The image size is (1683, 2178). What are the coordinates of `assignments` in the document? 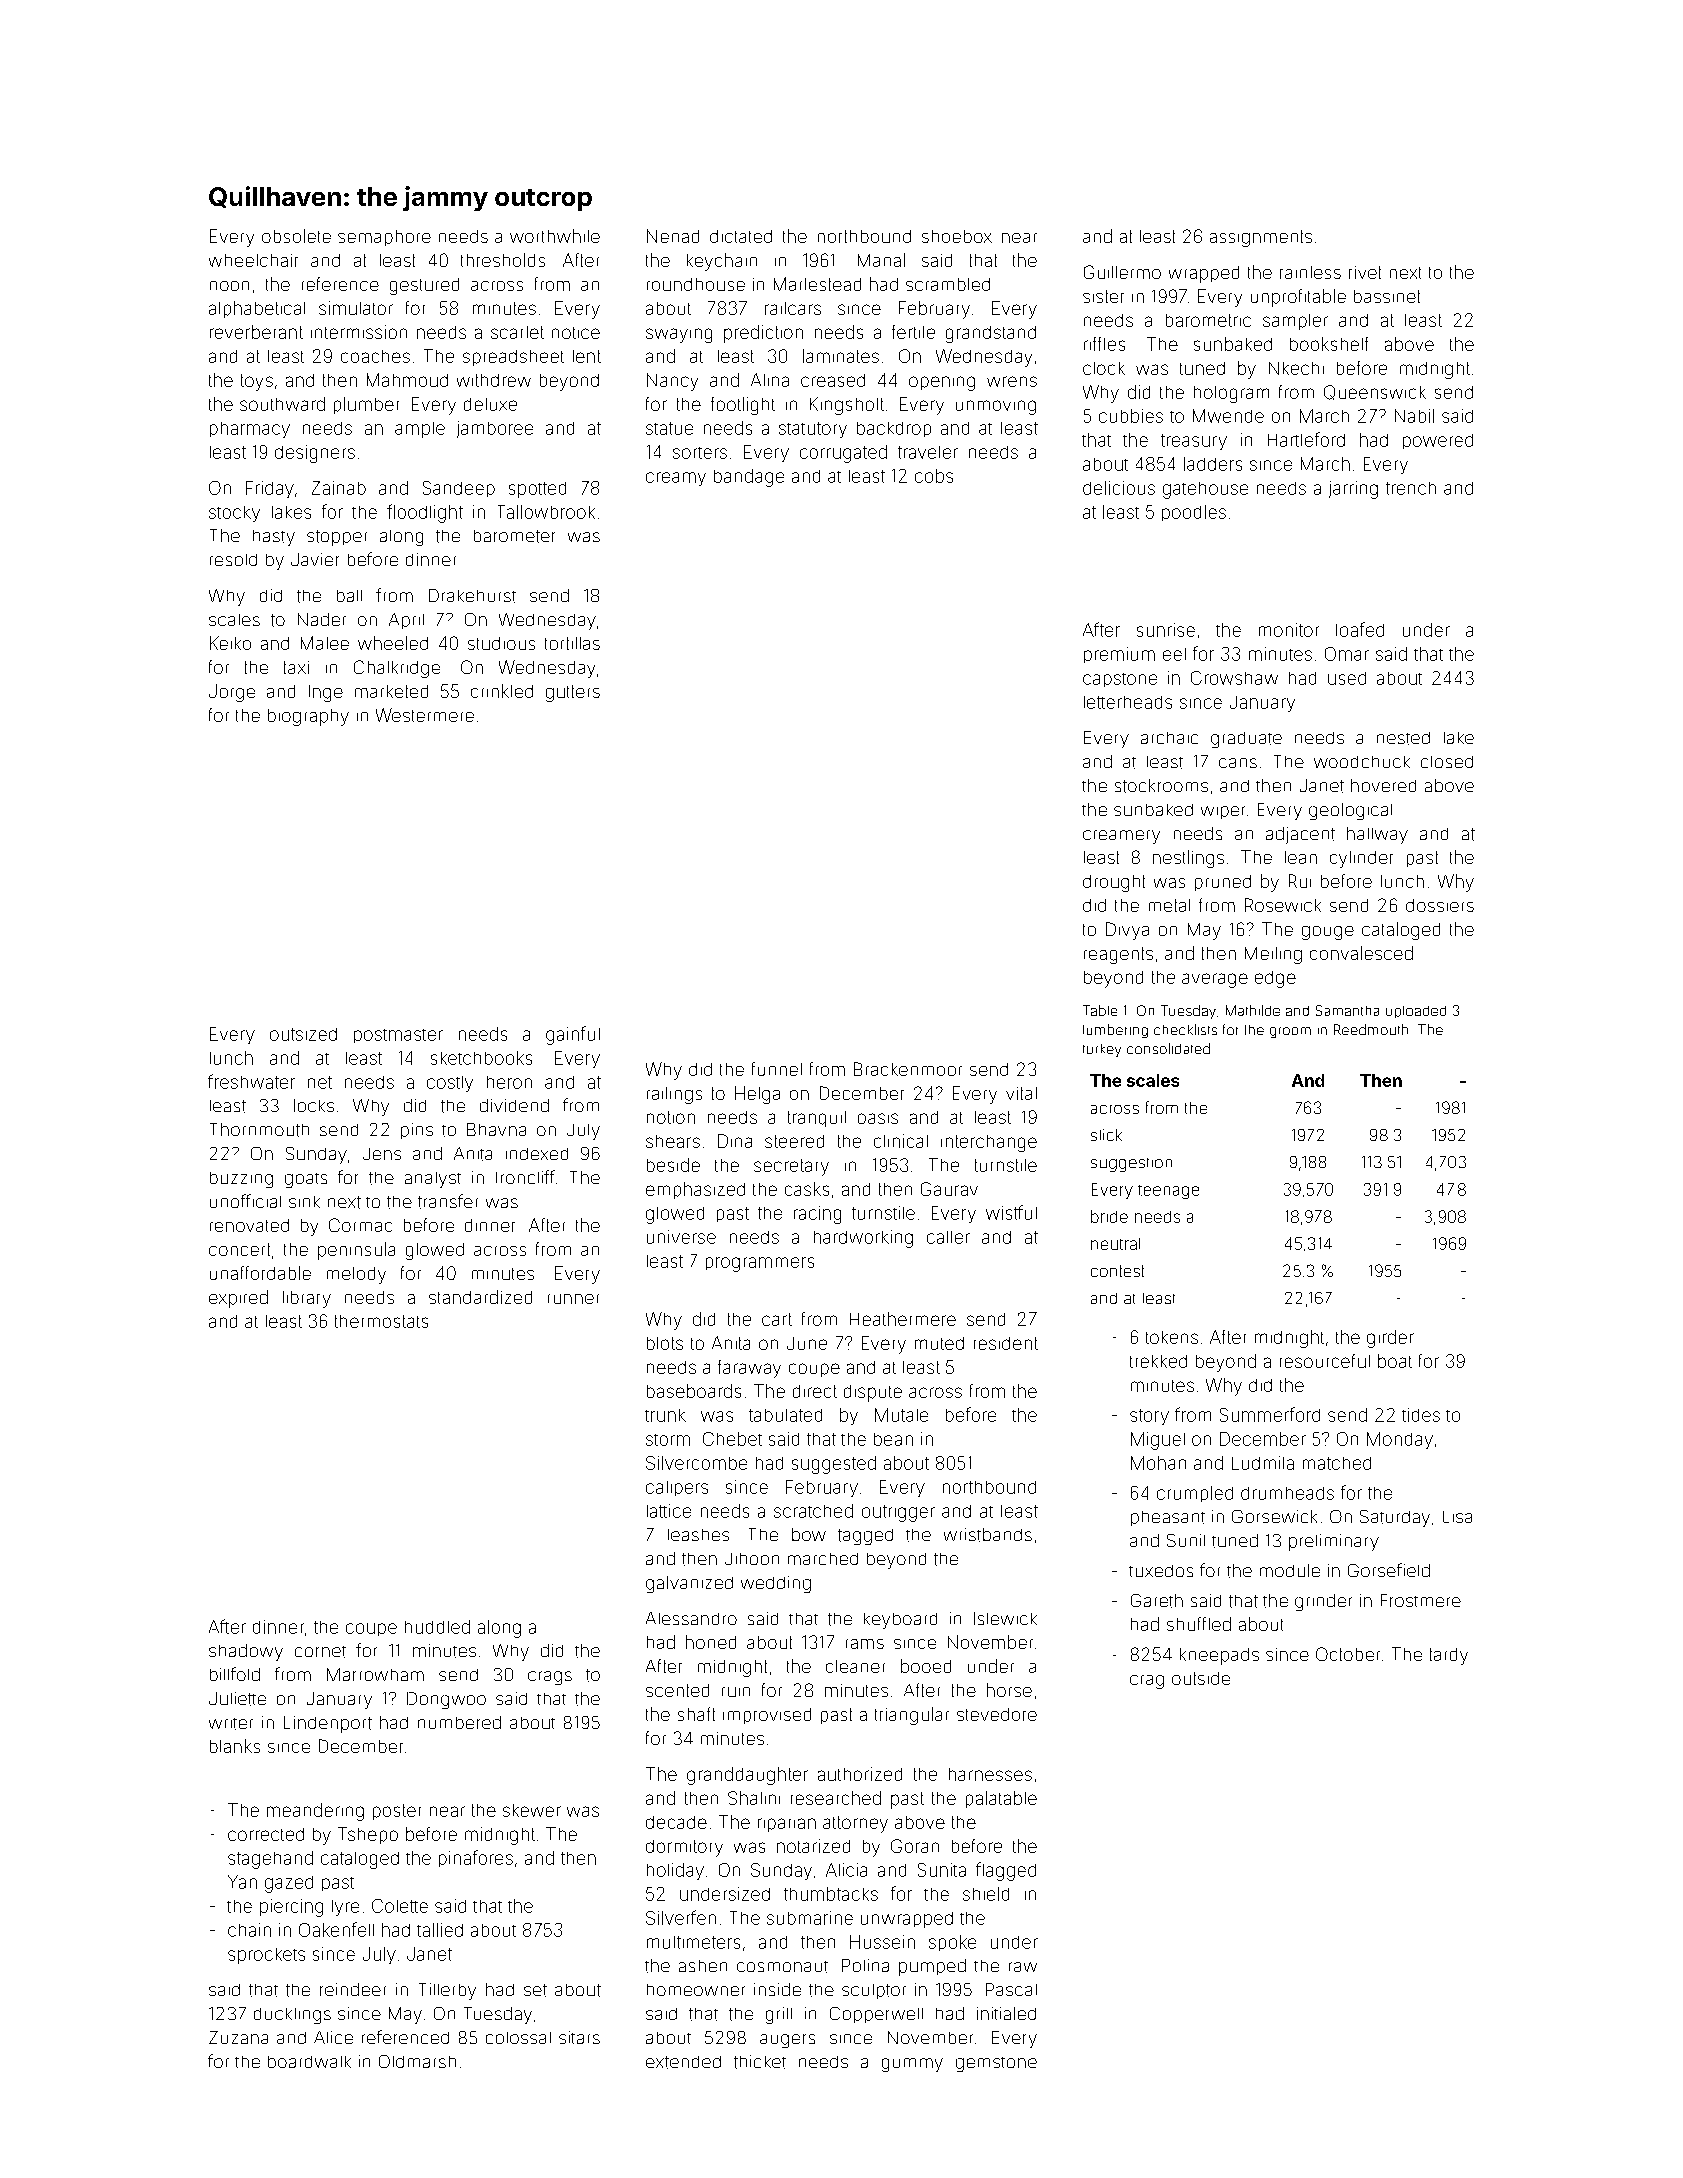 It's located at (1261, 238).
